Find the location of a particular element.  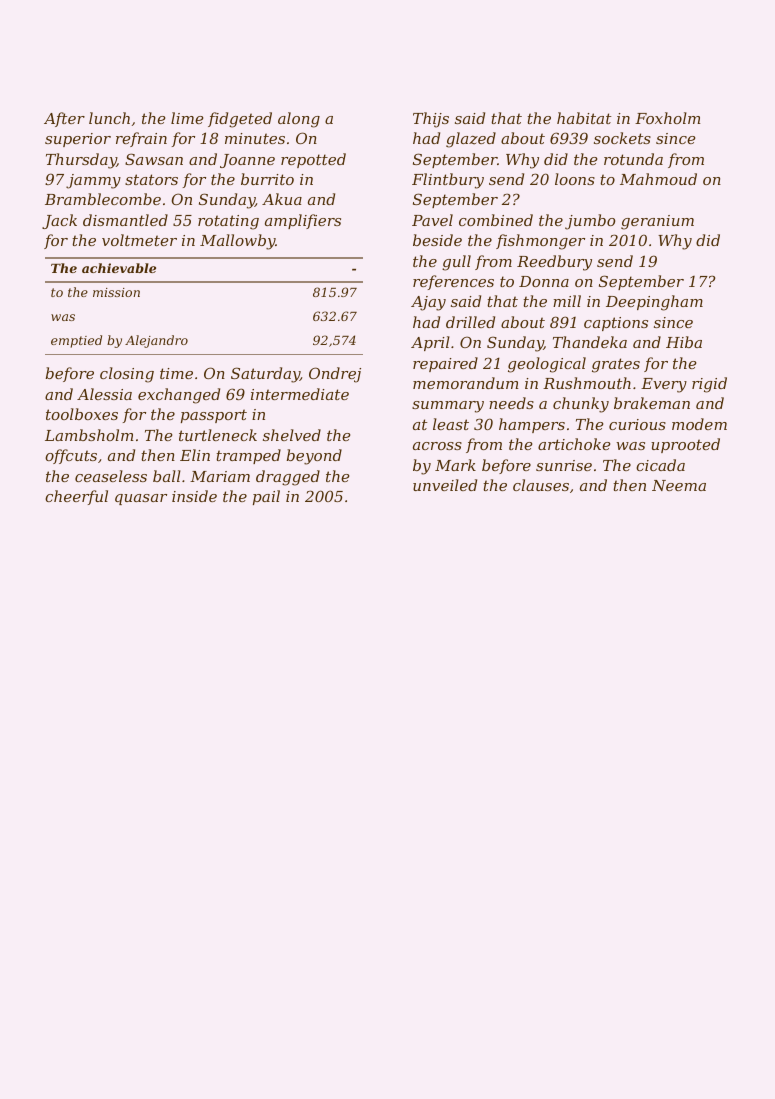

beyond is located at coordinates (314, 457).
